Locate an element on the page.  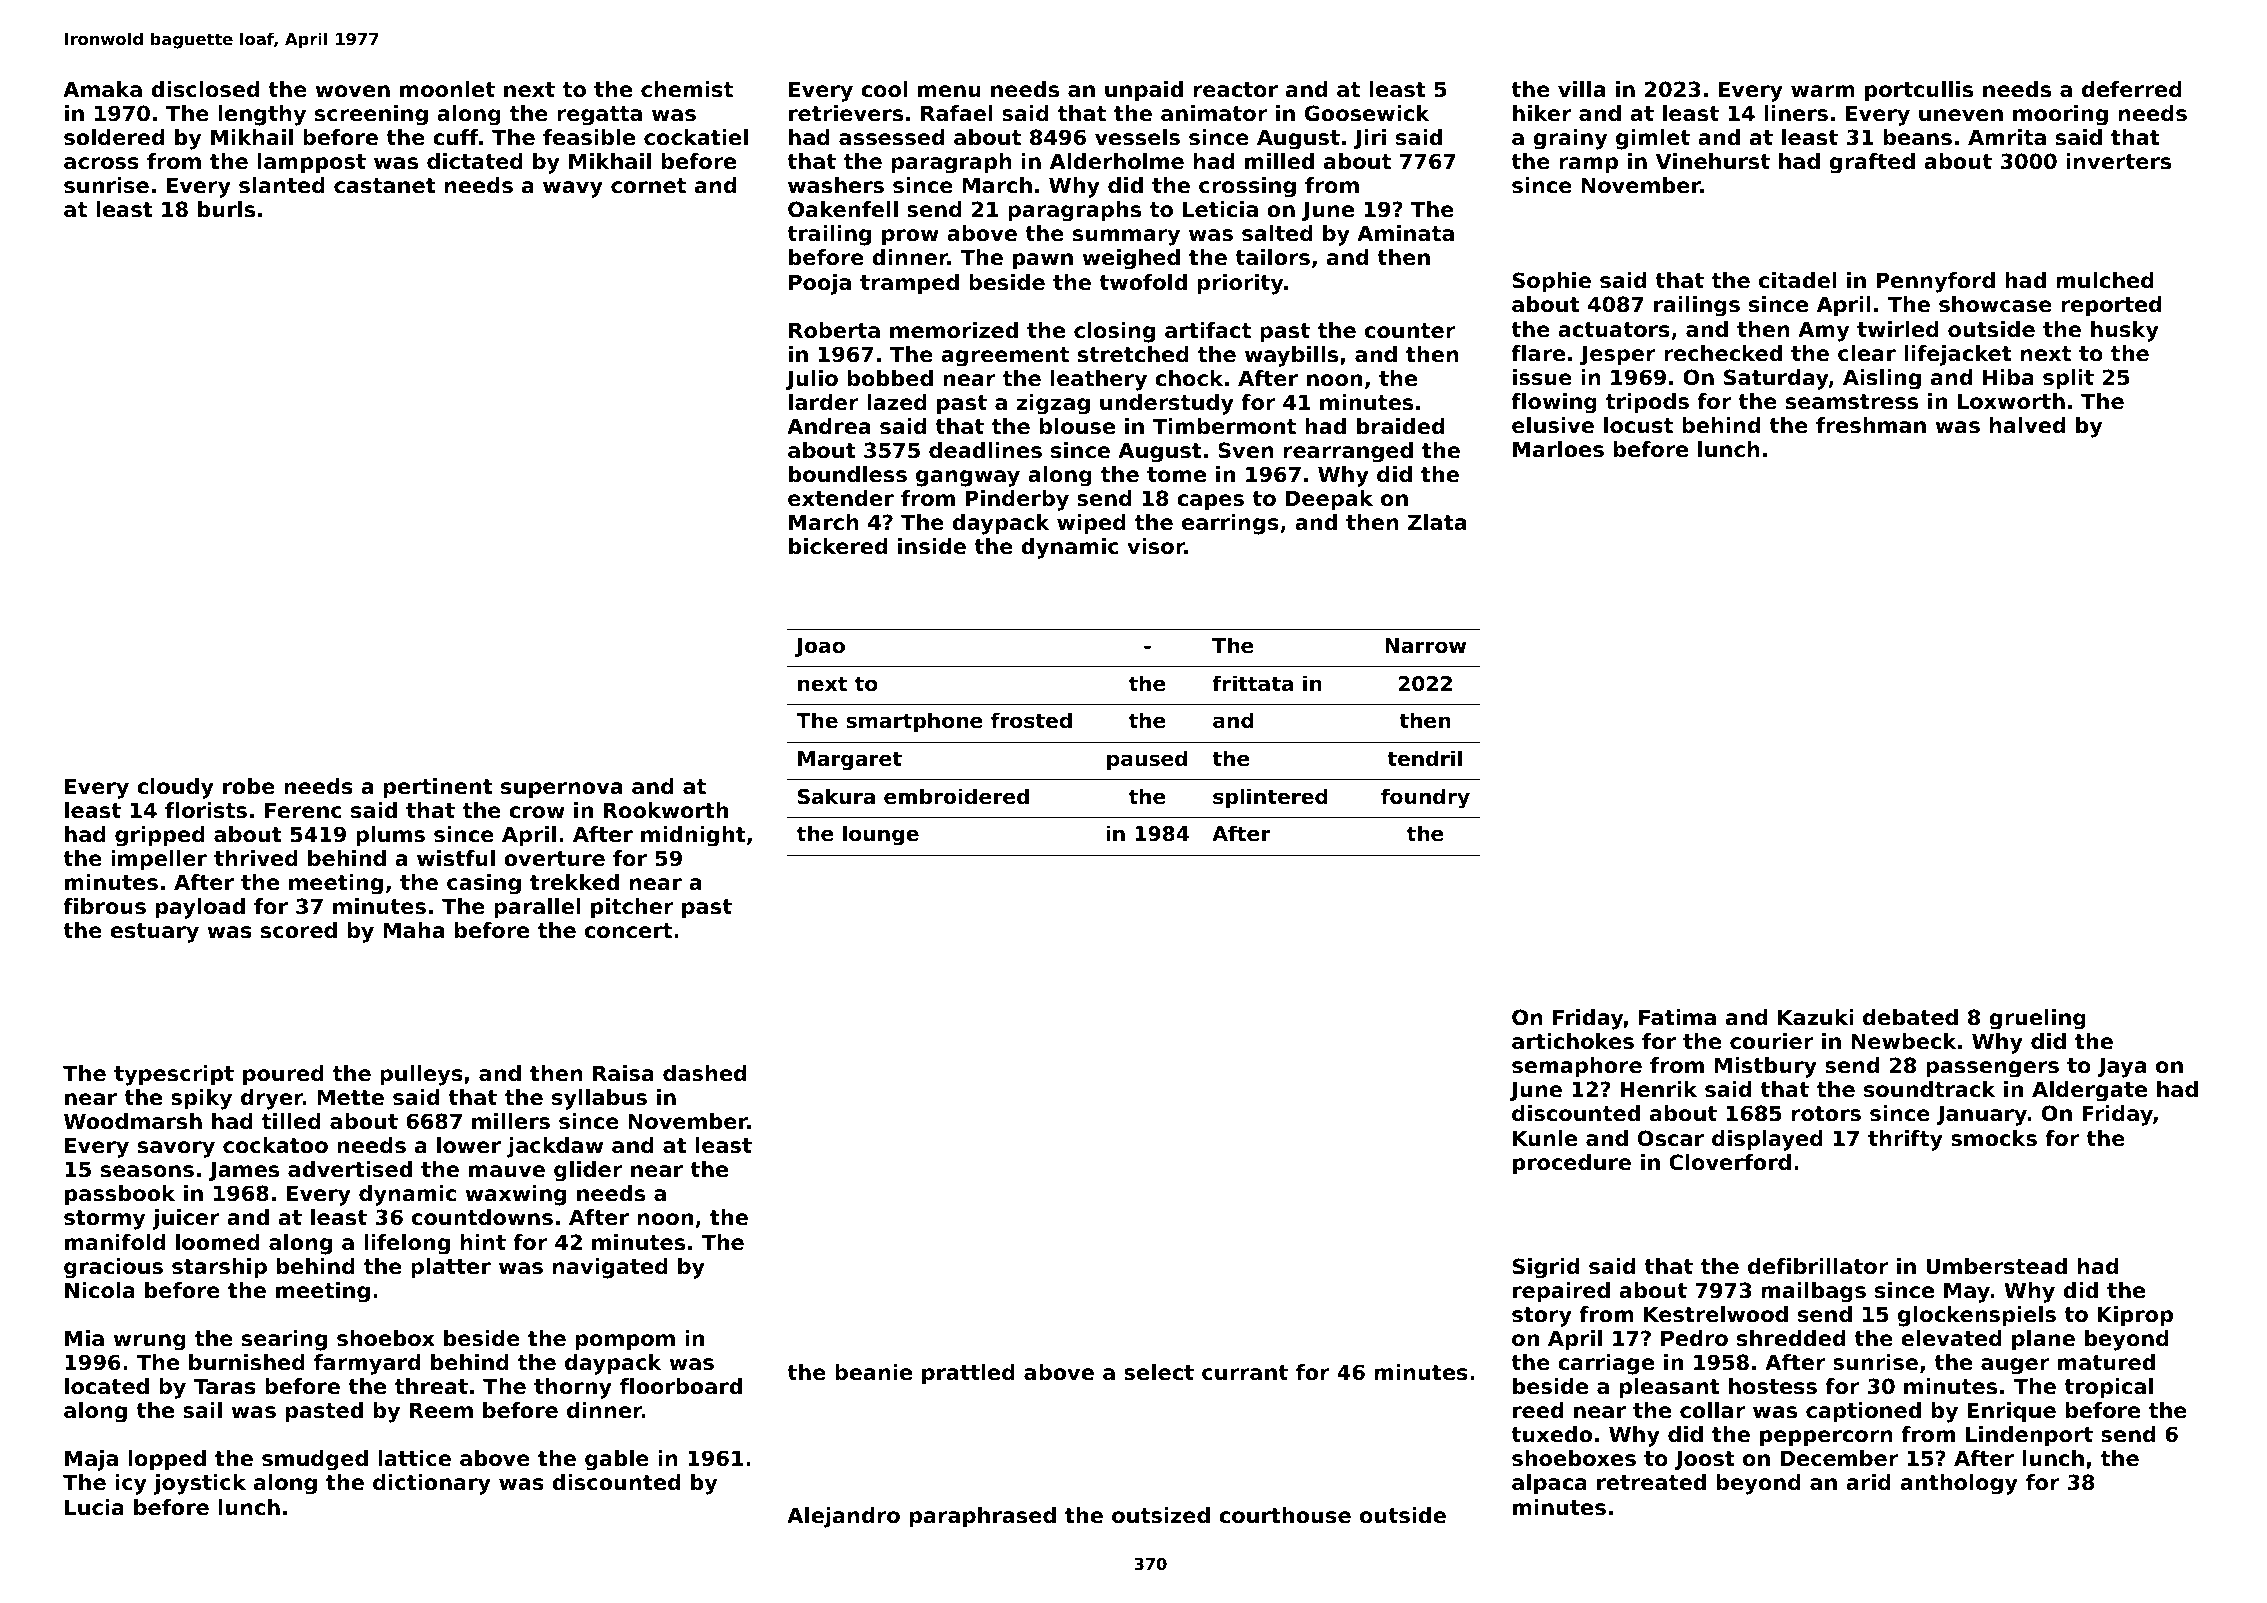
retrievers is located at coordinates (846, 113).
